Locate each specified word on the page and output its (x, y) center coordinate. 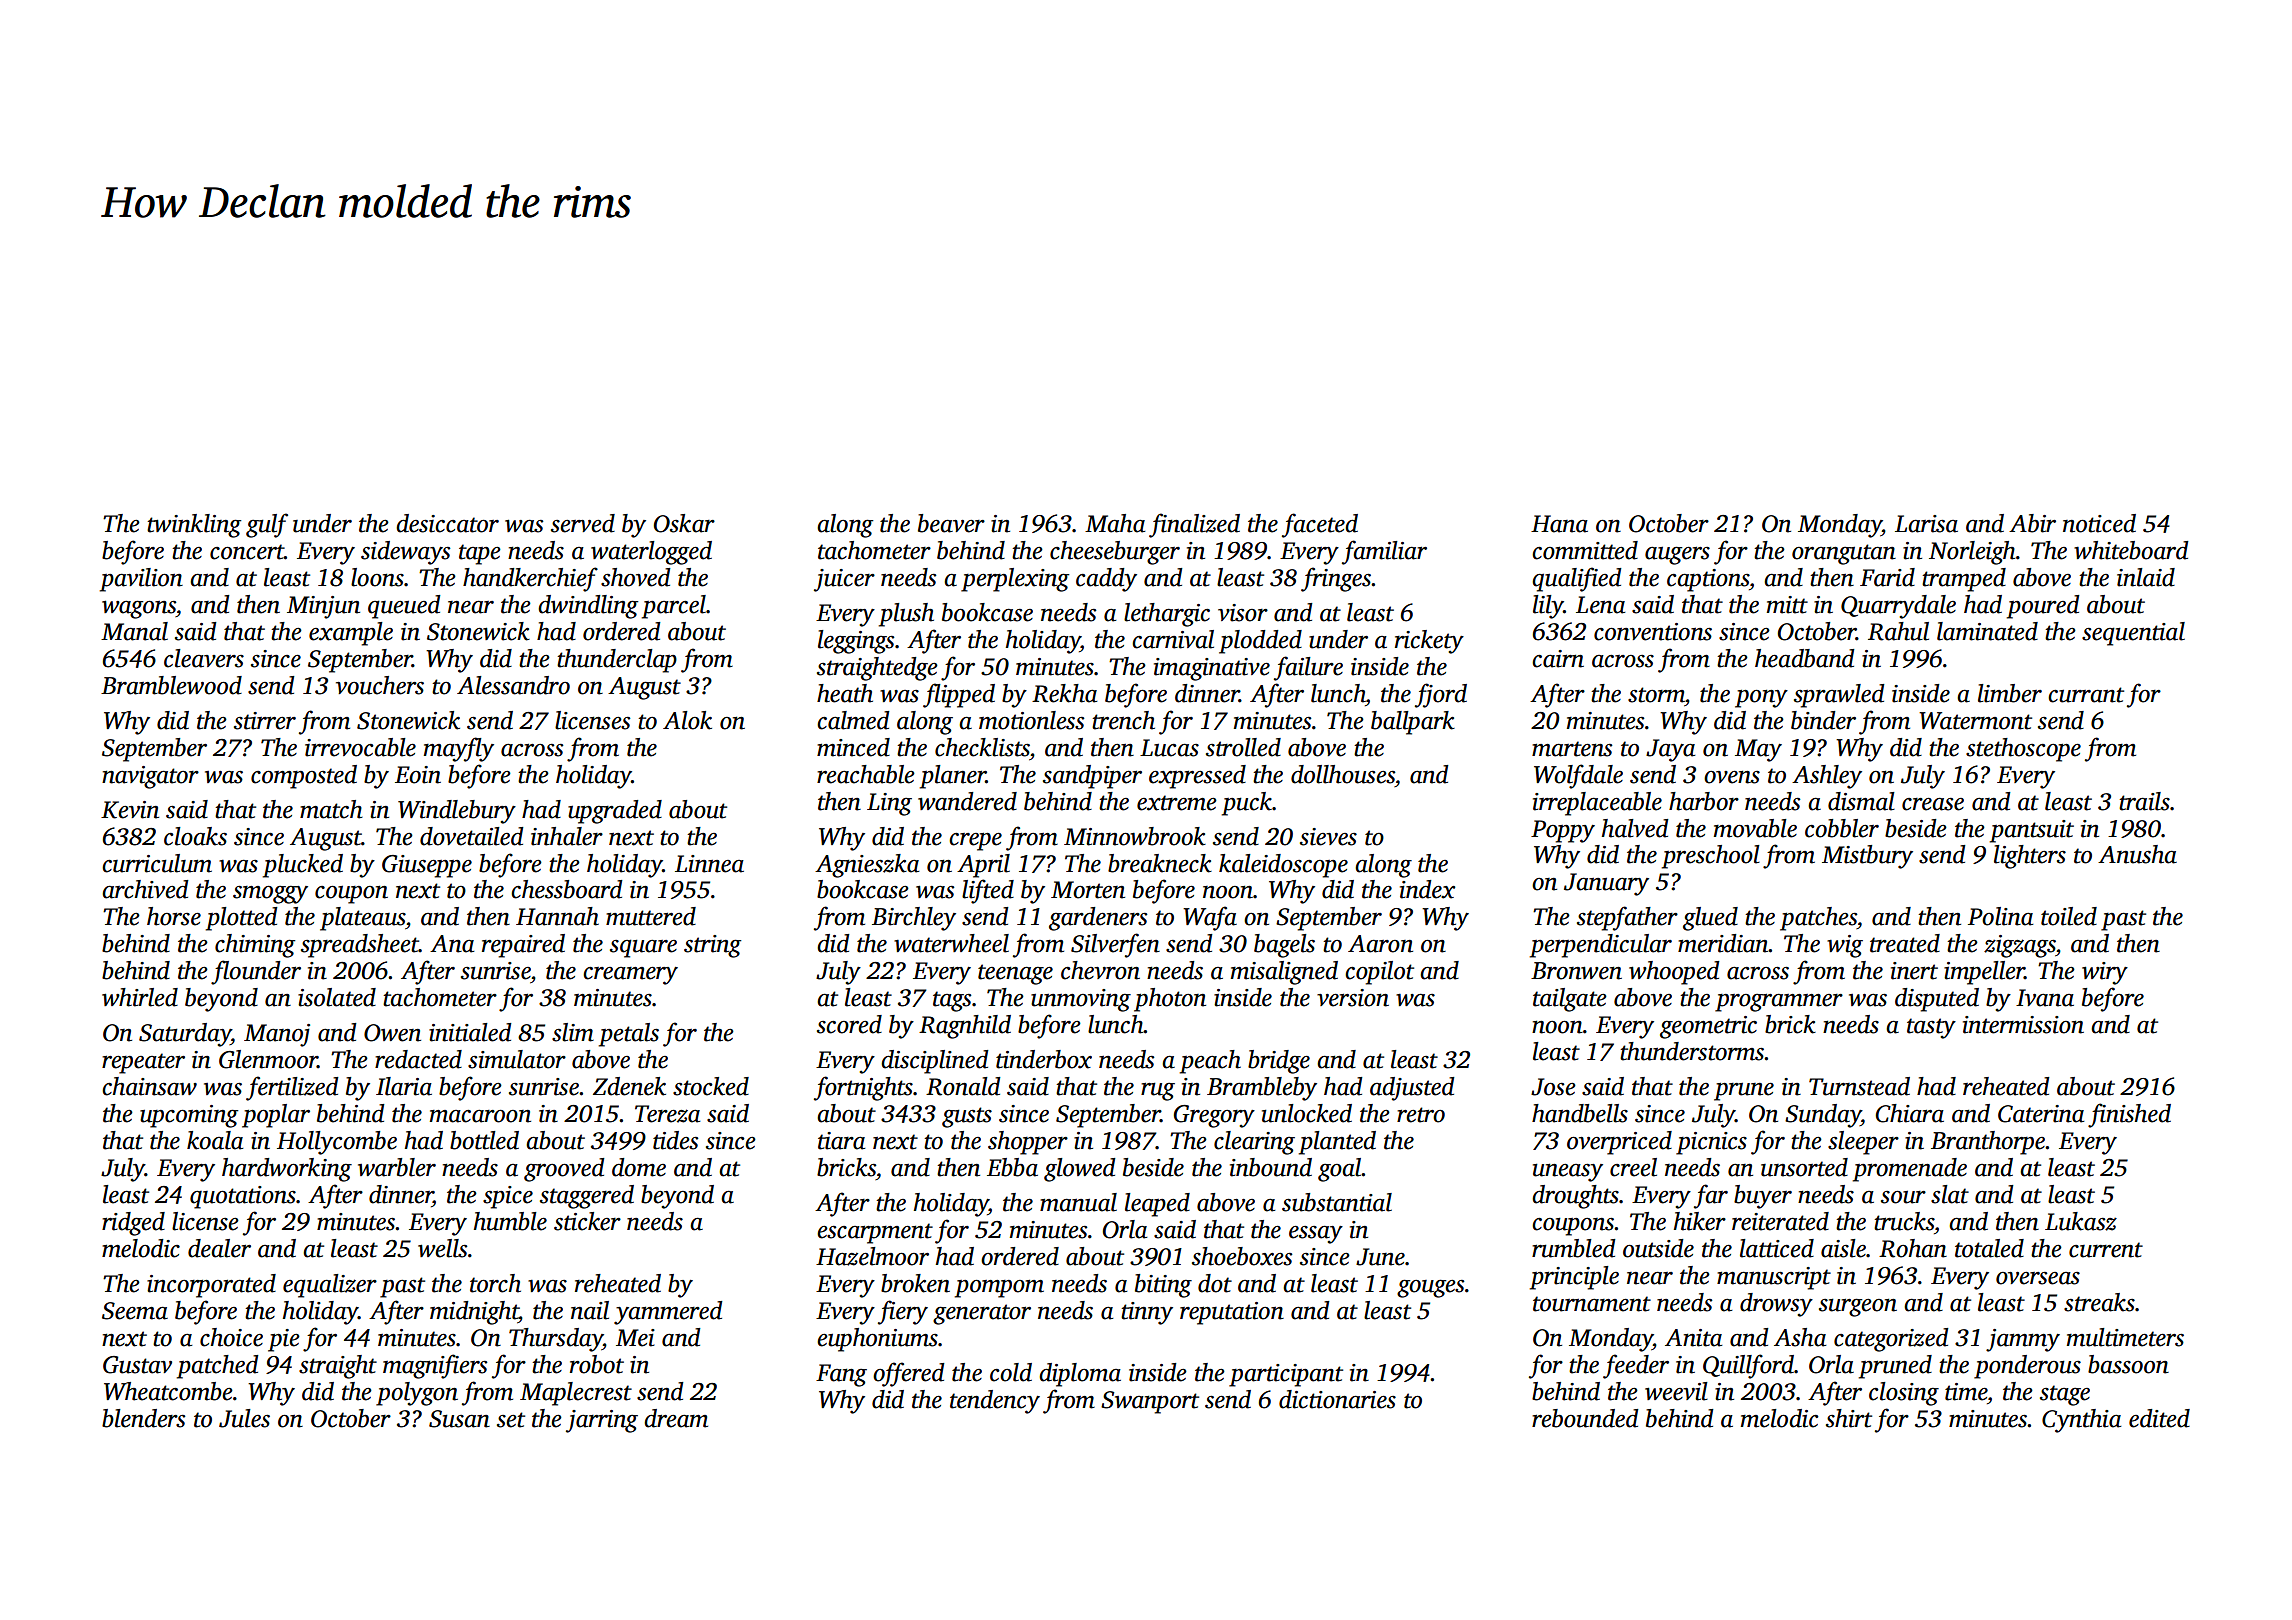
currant (2086, 695)
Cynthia (2081, 1421)
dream (676, 1418)
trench (1123, 720)
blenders (143, 1418)
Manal (134, 631)
